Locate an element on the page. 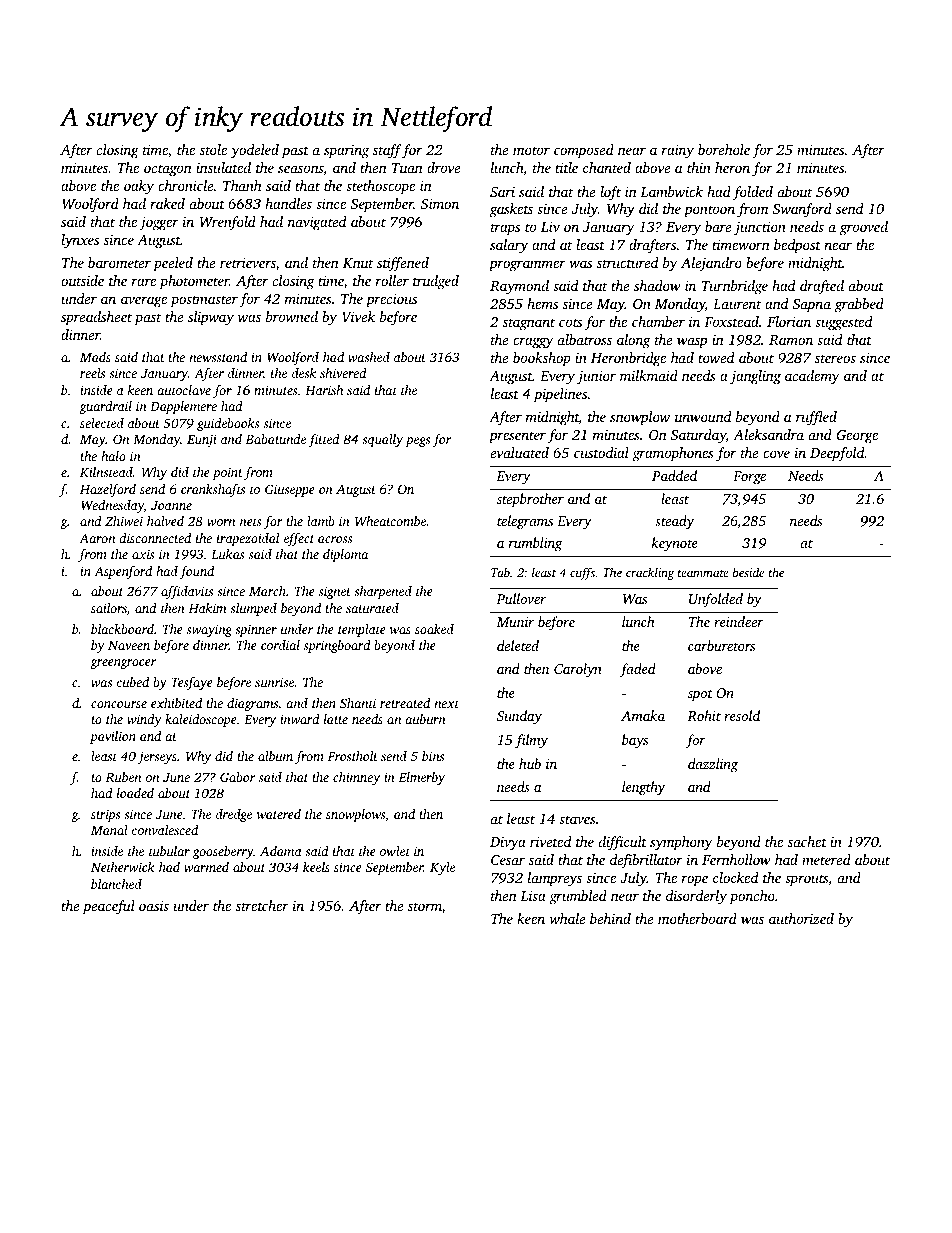 The image size is (952, 1233). blanched is located at coordinates (116, 884).
